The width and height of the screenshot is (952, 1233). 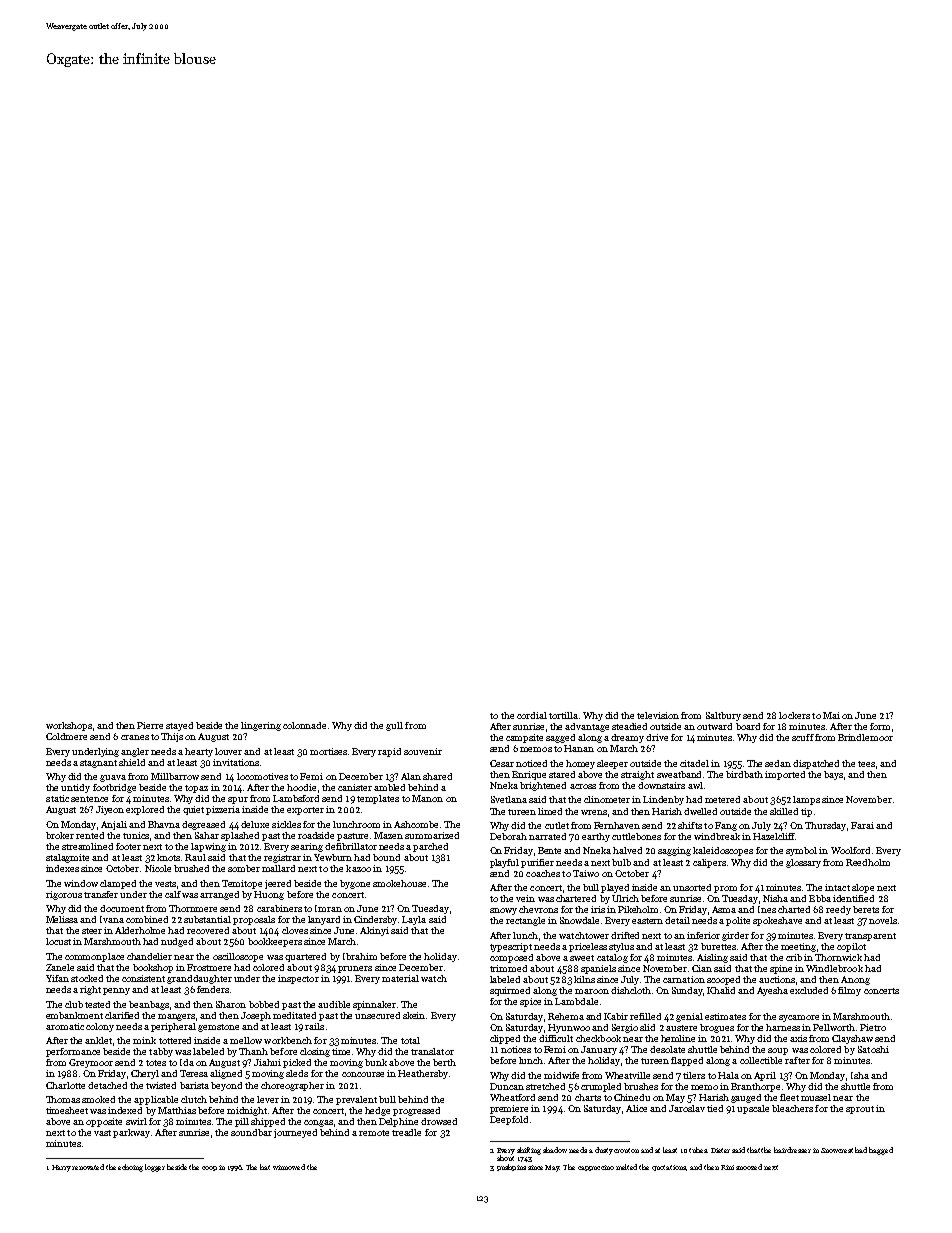 I want to click on logger, so click(x=155, y=1168).
